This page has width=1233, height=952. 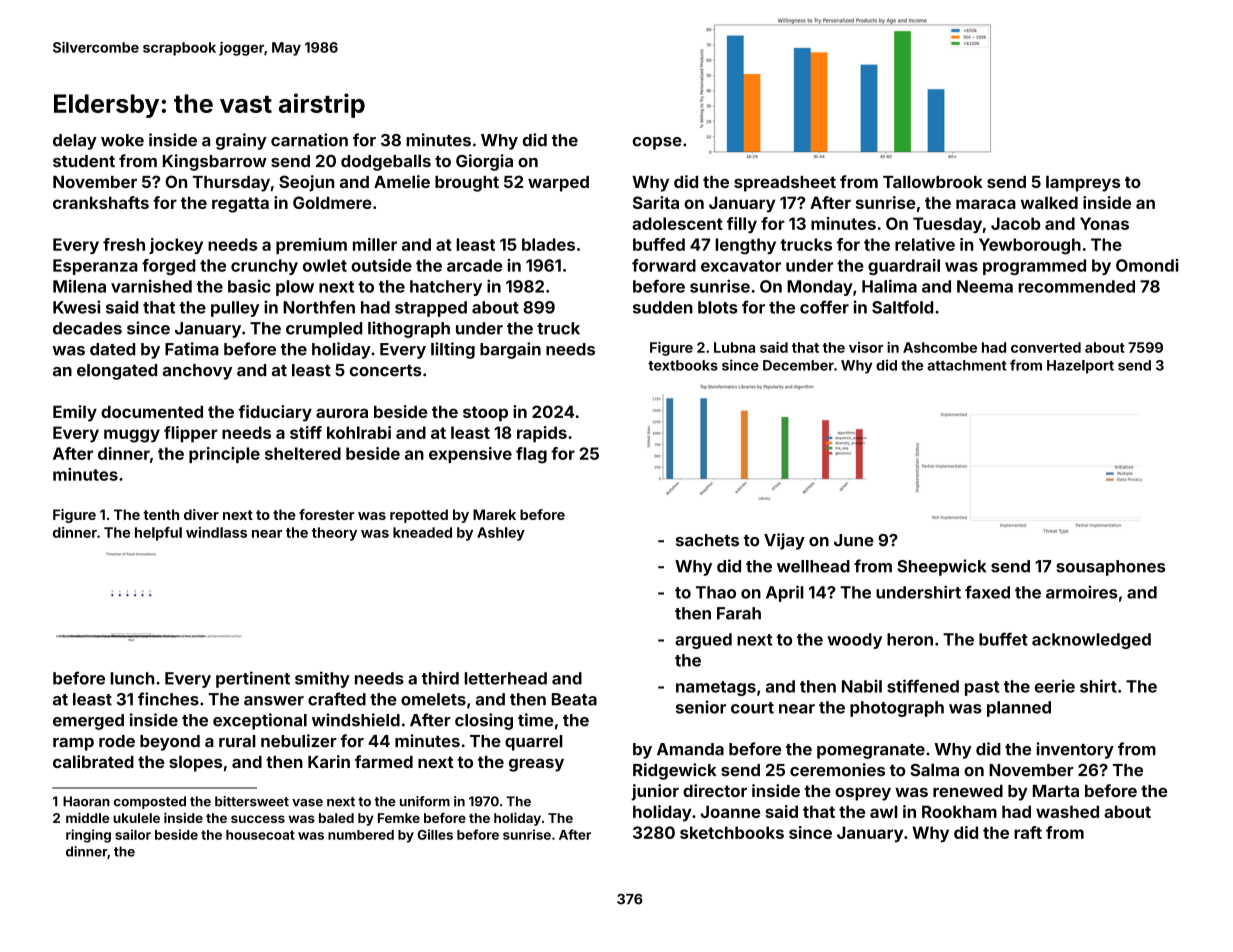 I want to click on Ashley, so click(x=501, y=534).
